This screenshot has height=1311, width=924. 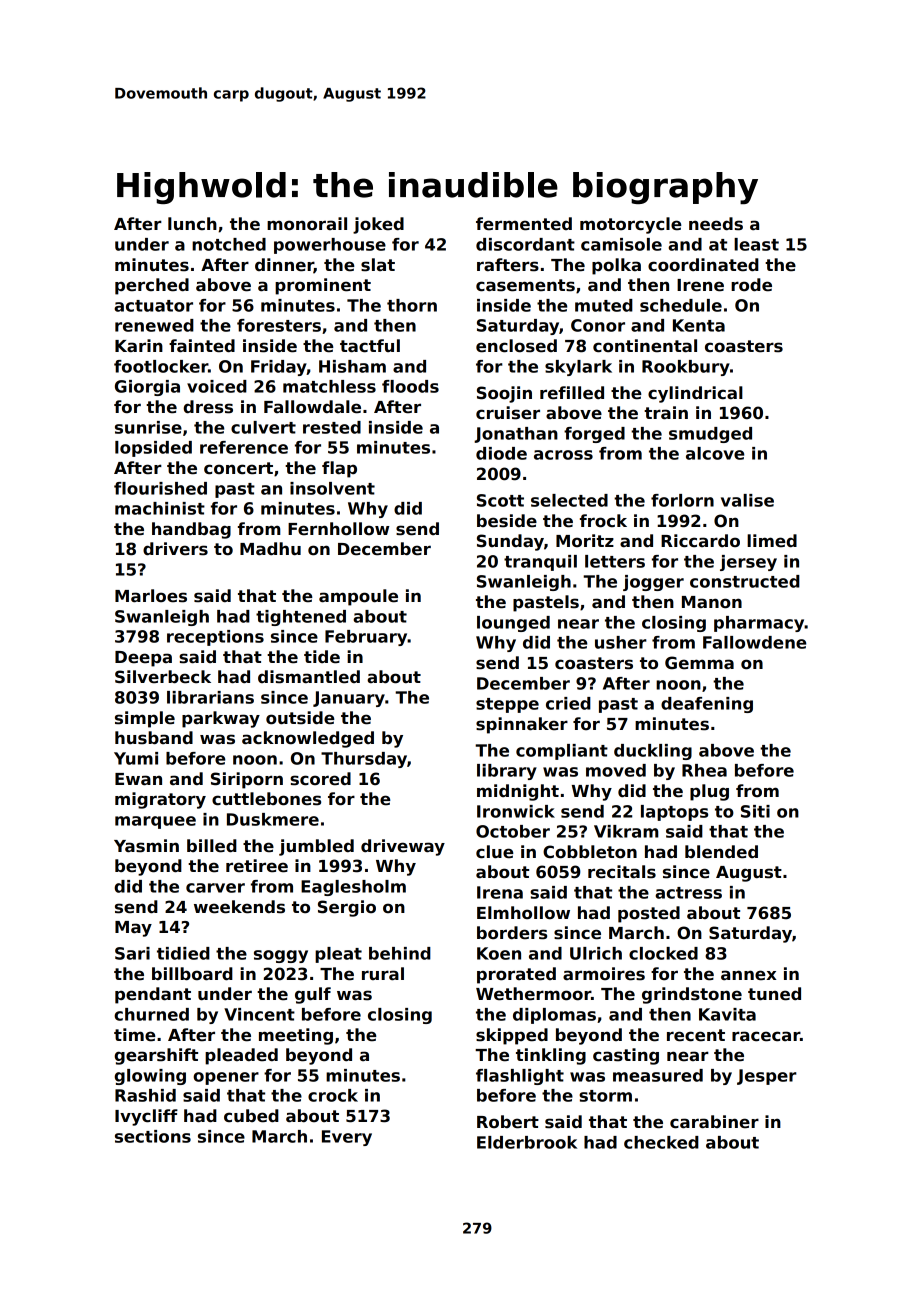 I want to click on lunch, so click(x=192, y=223).
